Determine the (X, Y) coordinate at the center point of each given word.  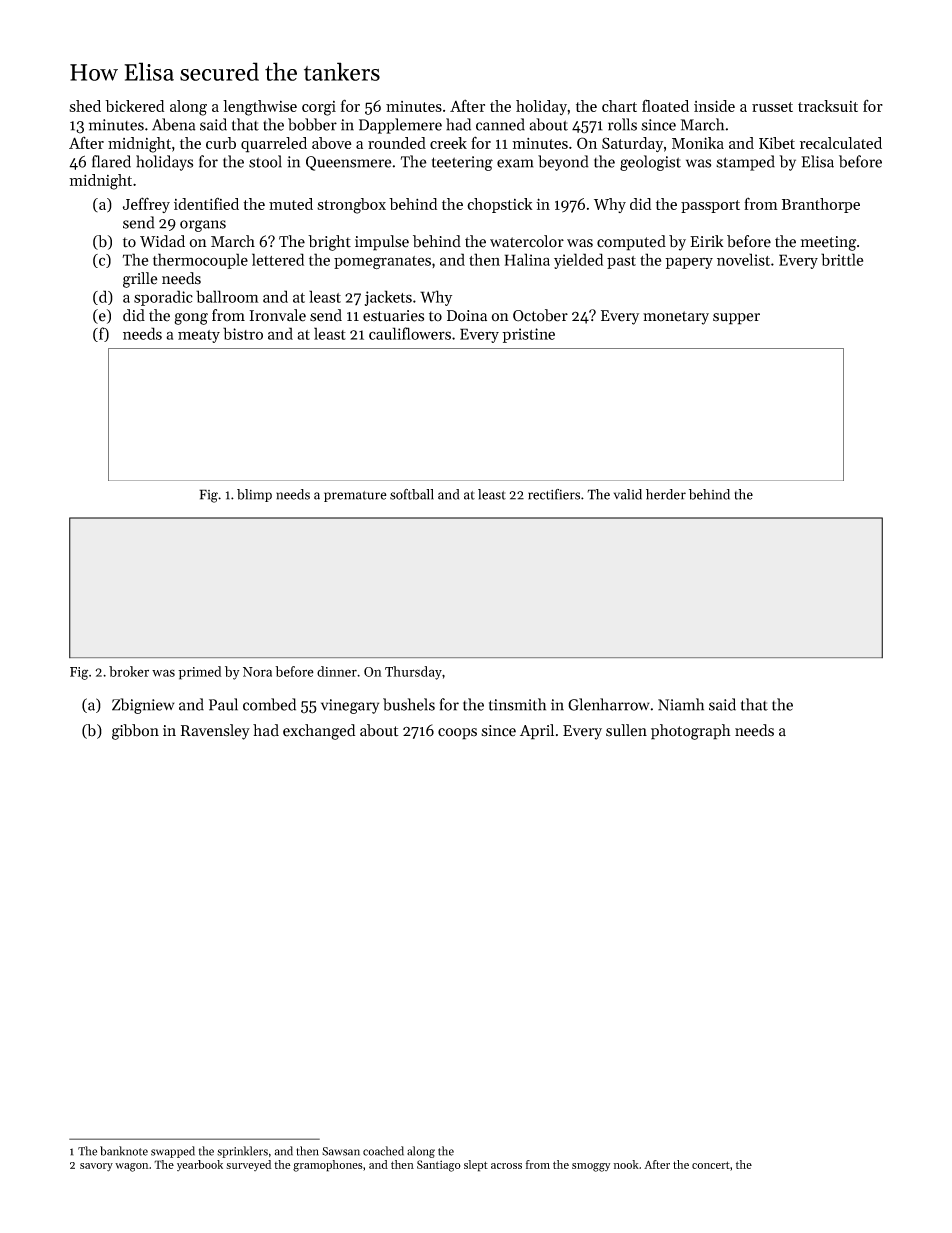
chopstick (500, 205)
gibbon (135, 732)
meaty (199, 336)
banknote (124, 1151)
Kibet (777, 143)
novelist (743, 259)
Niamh (681, 704)
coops (457, 734)
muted (291, 204)
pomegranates (382, 263)
